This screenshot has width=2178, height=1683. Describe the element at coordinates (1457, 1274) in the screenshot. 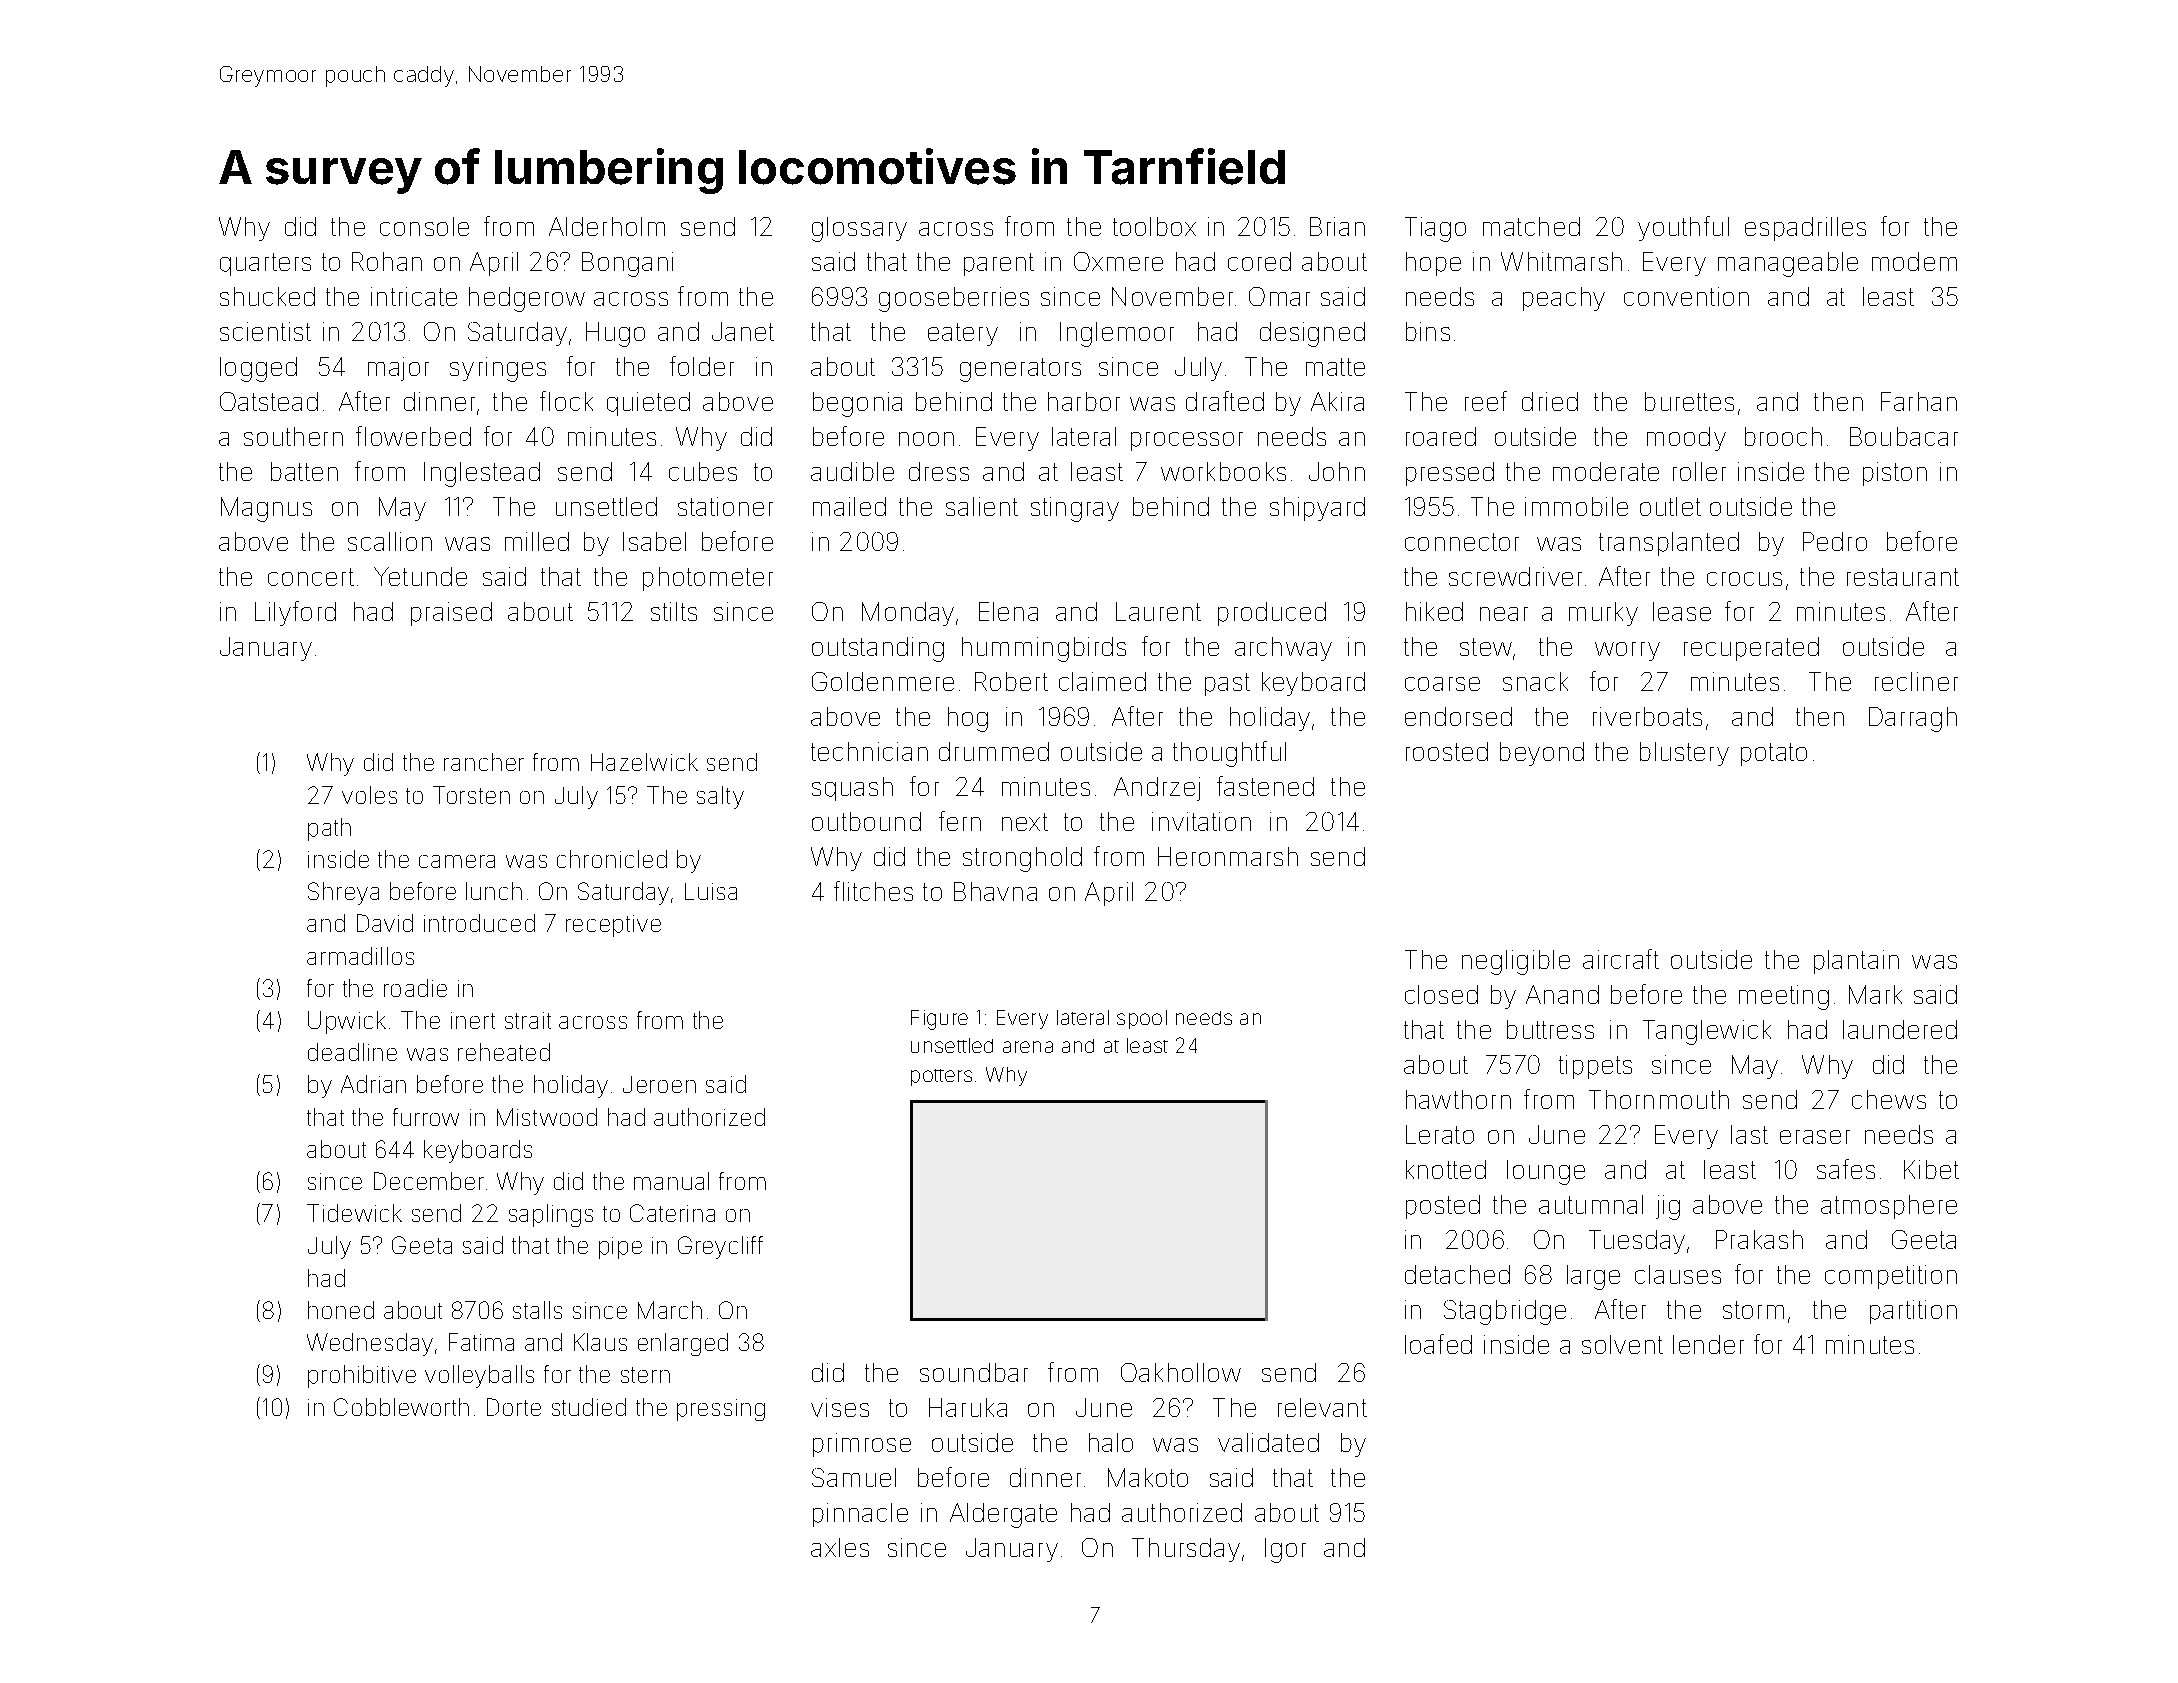

I see `detached` at that location.
